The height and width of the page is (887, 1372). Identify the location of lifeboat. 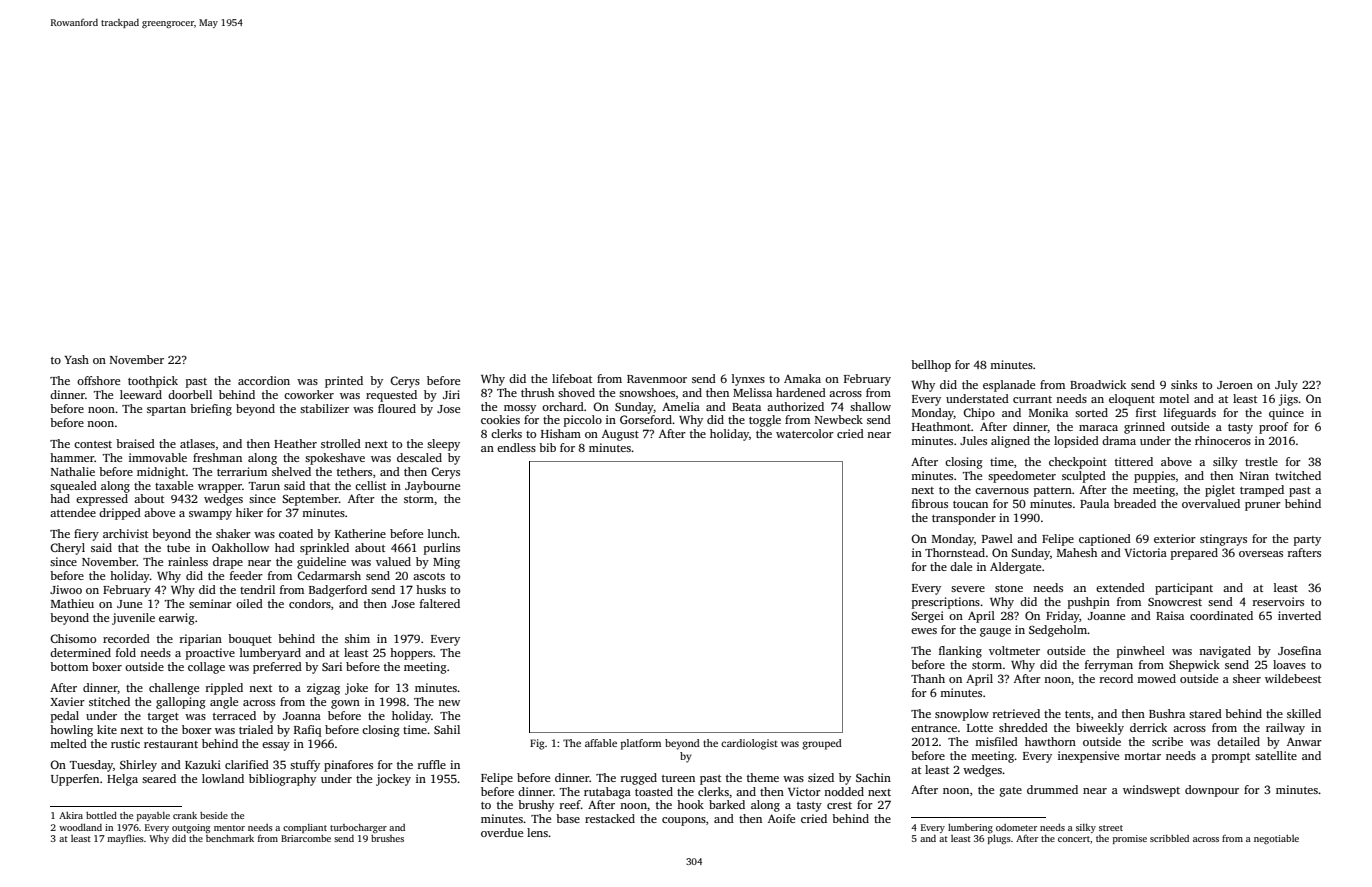
(572, 378).
